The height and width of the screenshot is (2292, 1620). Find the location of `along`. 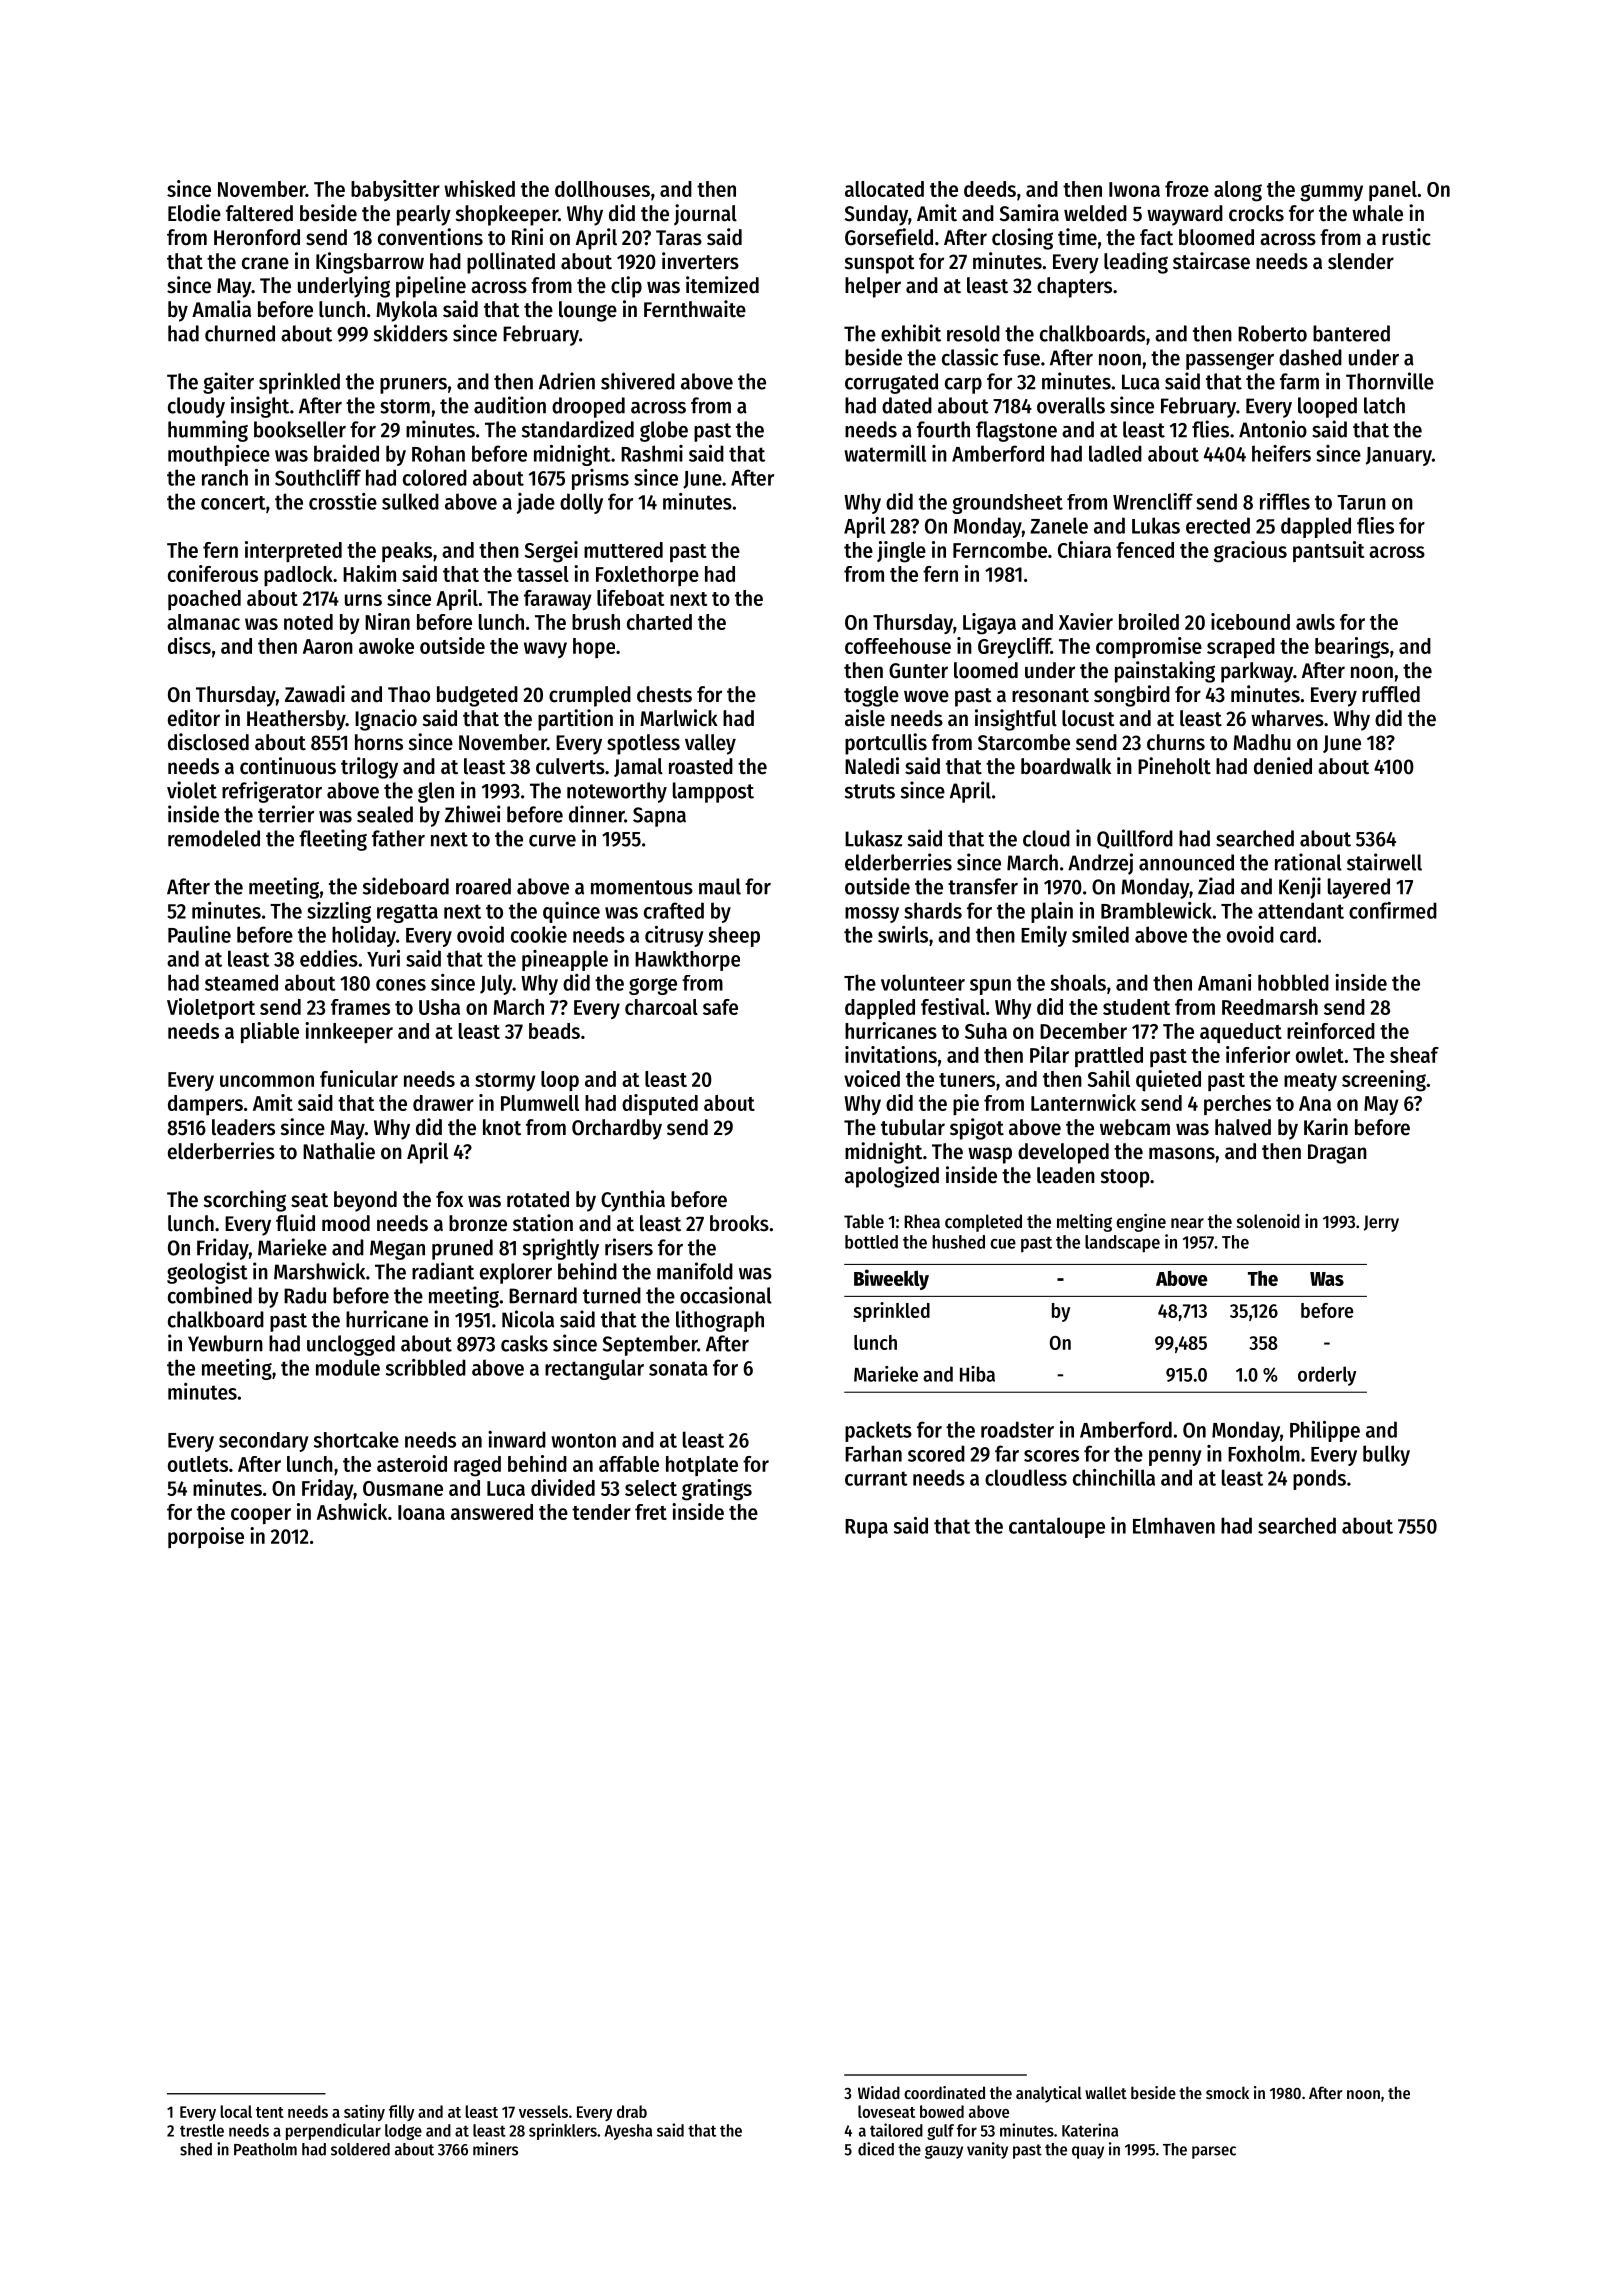

along is located at coordinates (1238, 191).
